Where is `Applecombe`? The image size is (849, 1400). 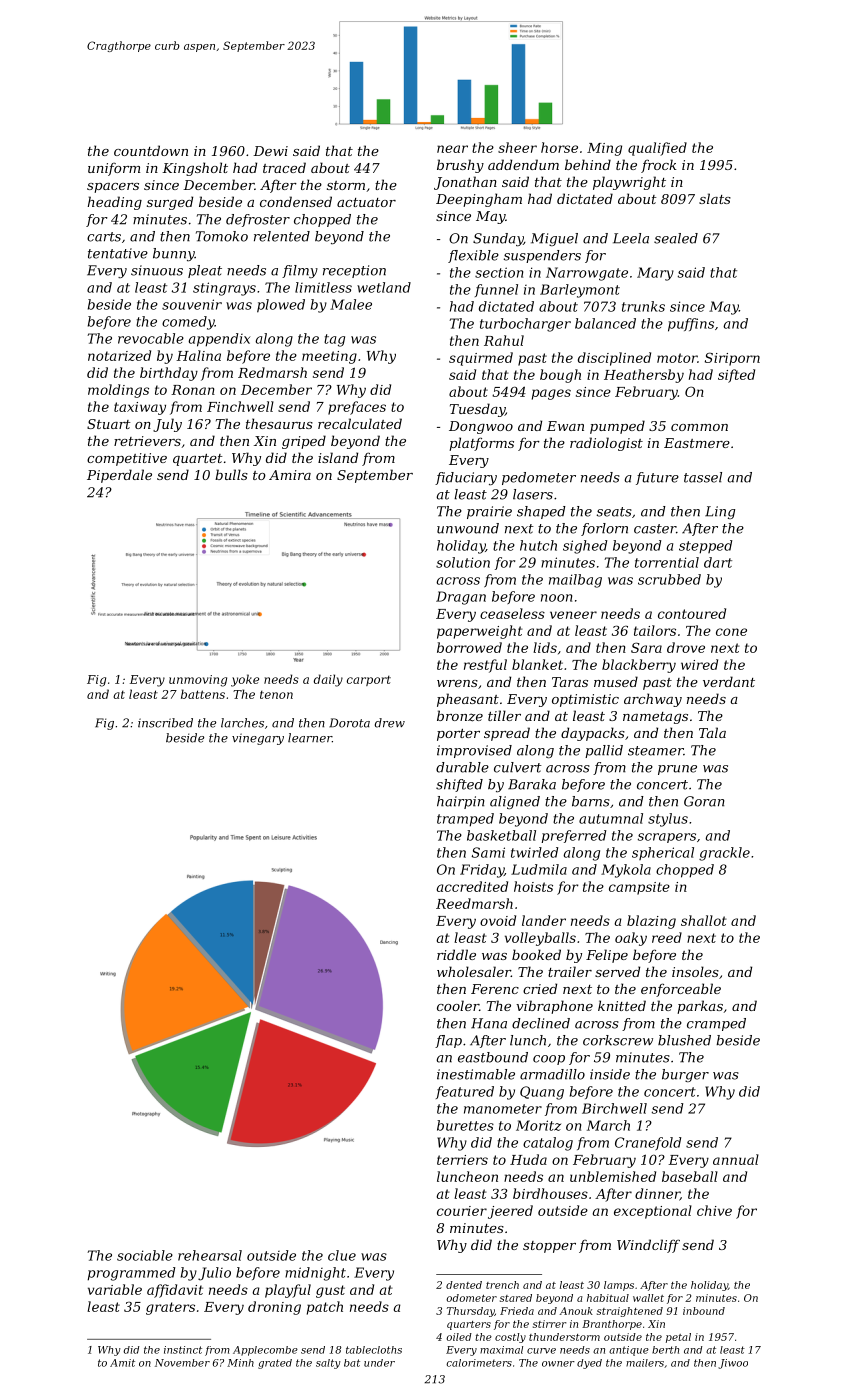 Applecombe is located at coordinates (265, 1351).
